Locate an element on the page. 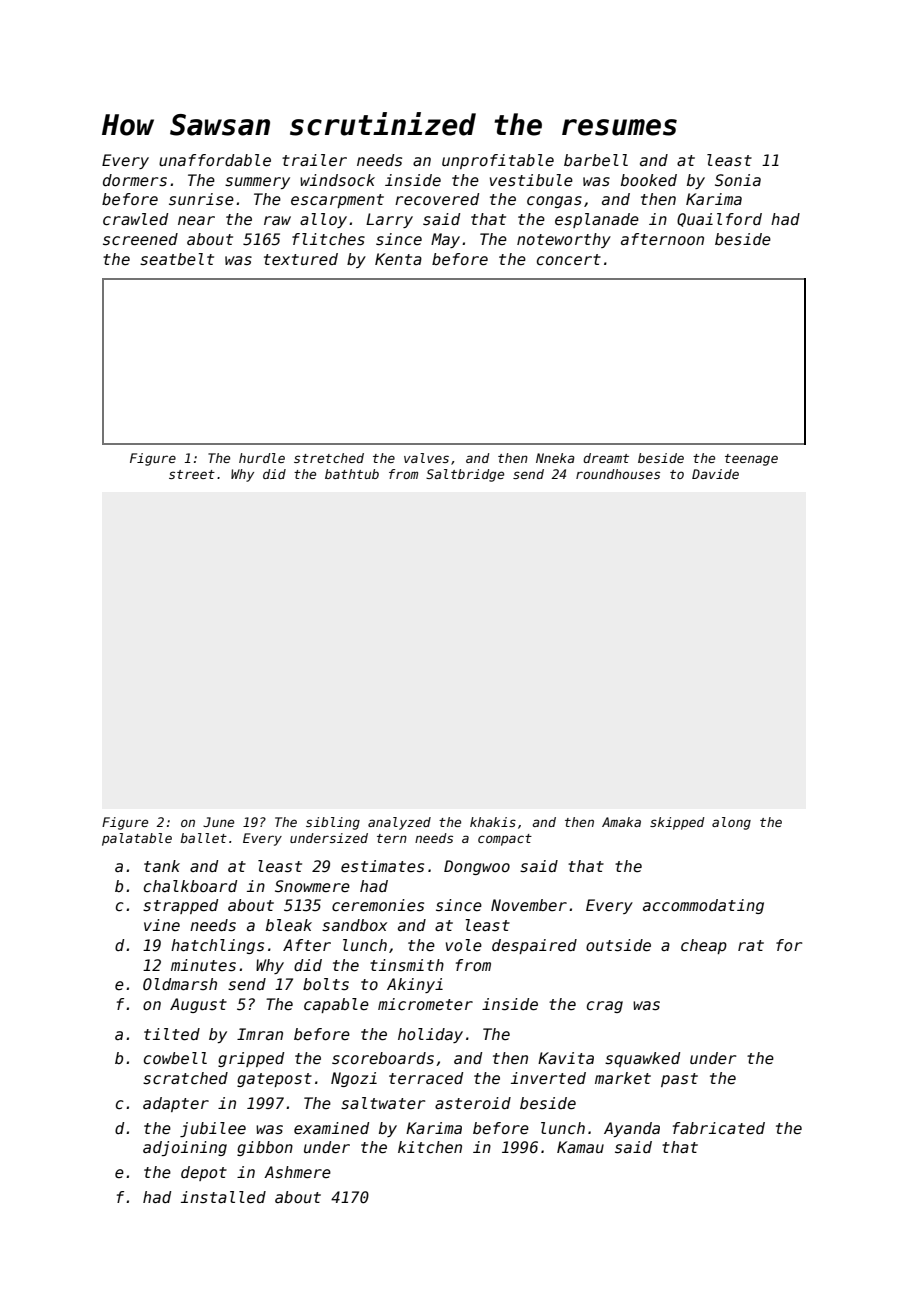 This document has height=1316, width=908. June is located at coordinates (218, 822).
